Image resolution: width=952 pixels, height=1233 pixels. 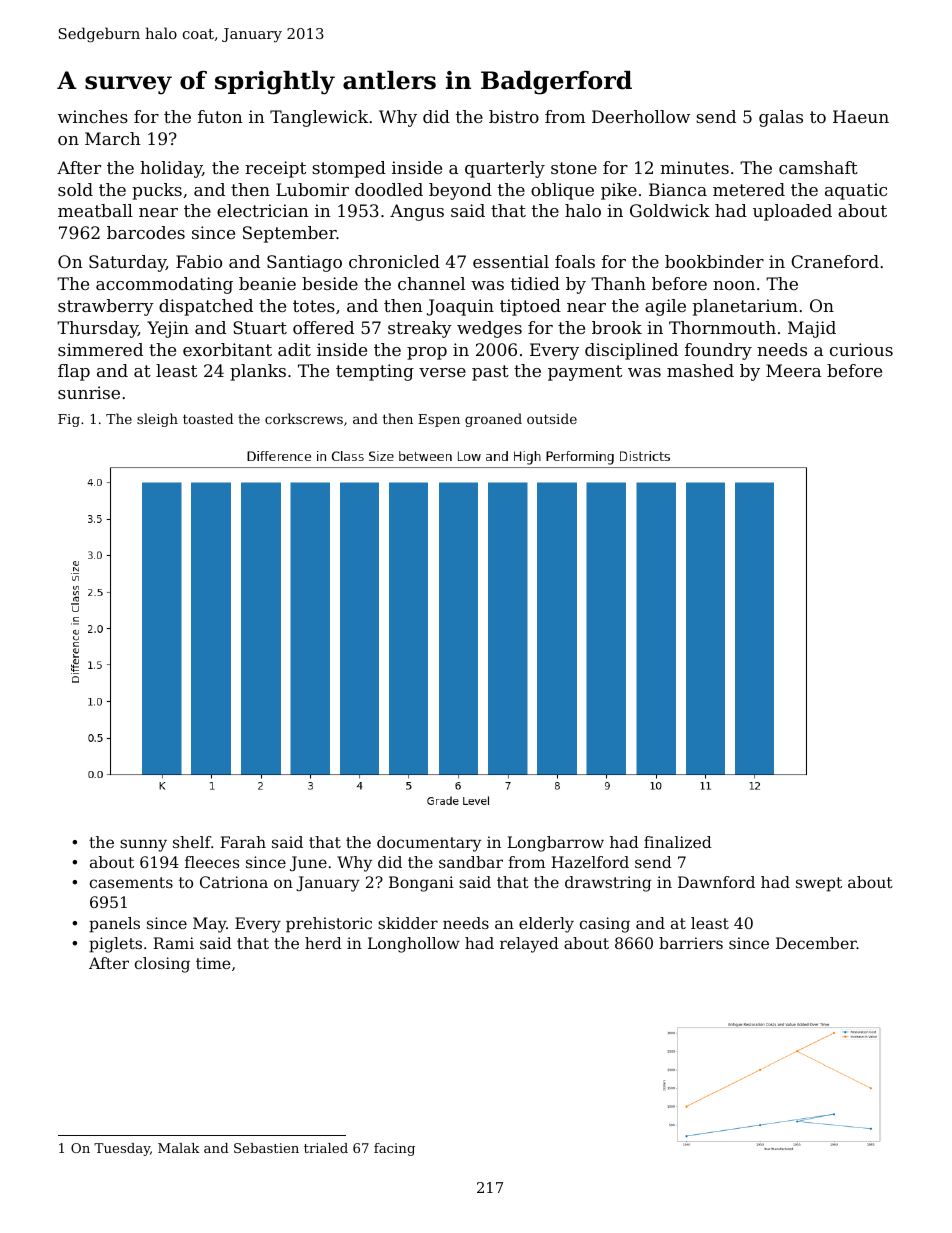 I want to click on Longbarrow, so click(x=555, y=844).
